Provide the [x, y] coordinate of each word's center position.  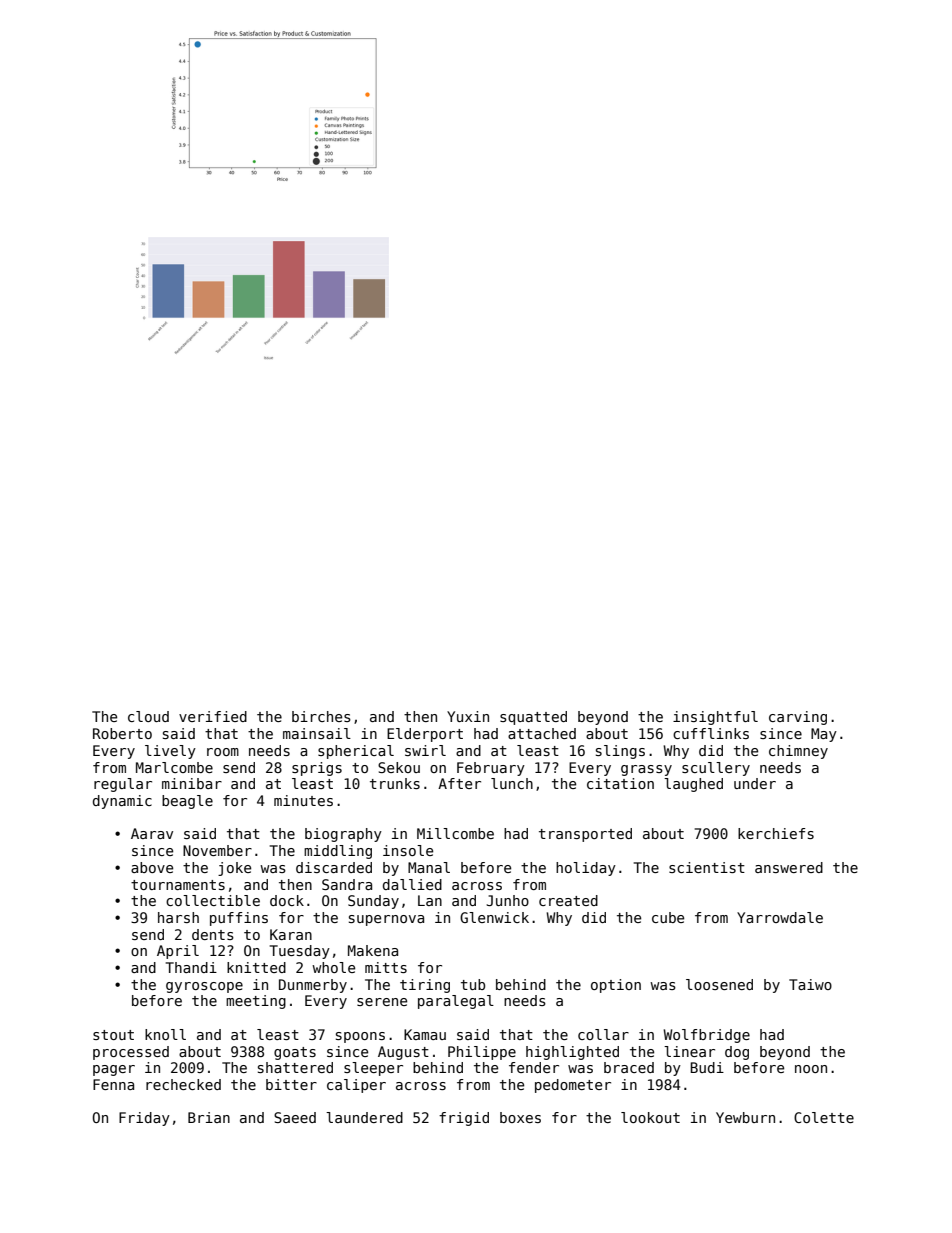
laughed [693, 785]
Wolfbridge [706, 1036]
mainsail [317, 733]
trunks [395, 783]
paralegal [456, 1002]
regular [123, 785]
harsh [178, 917]
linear [689, 1051]
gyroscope [204, 987]
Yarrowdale [780, 917]
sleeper [373, 1069]
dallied [412, 884]
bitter [291, 1084]
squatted [533, 718]
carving [798, 718]
